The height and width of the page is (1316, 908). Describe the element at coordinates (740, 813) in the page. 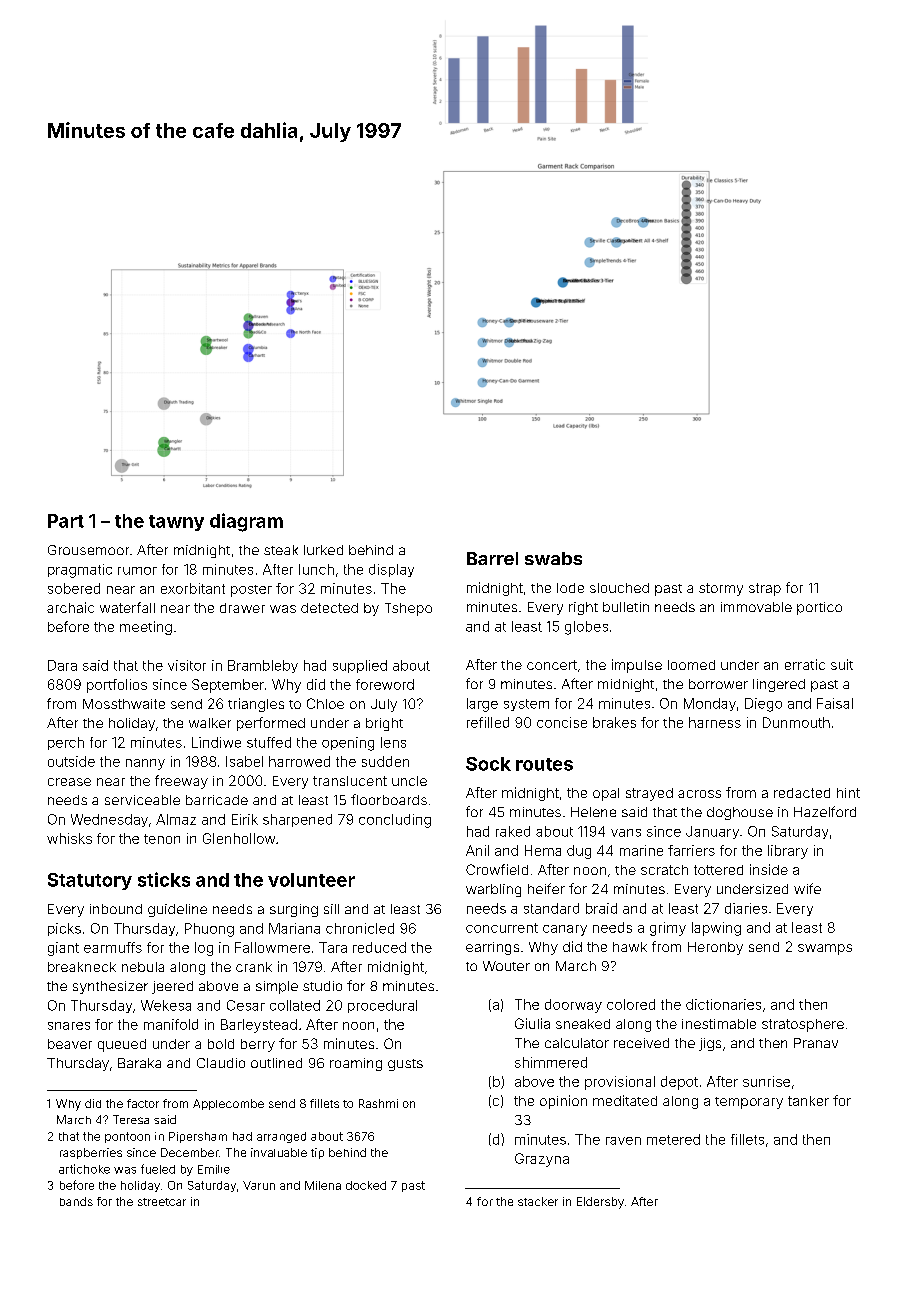

I see `doghouse` at that location.
